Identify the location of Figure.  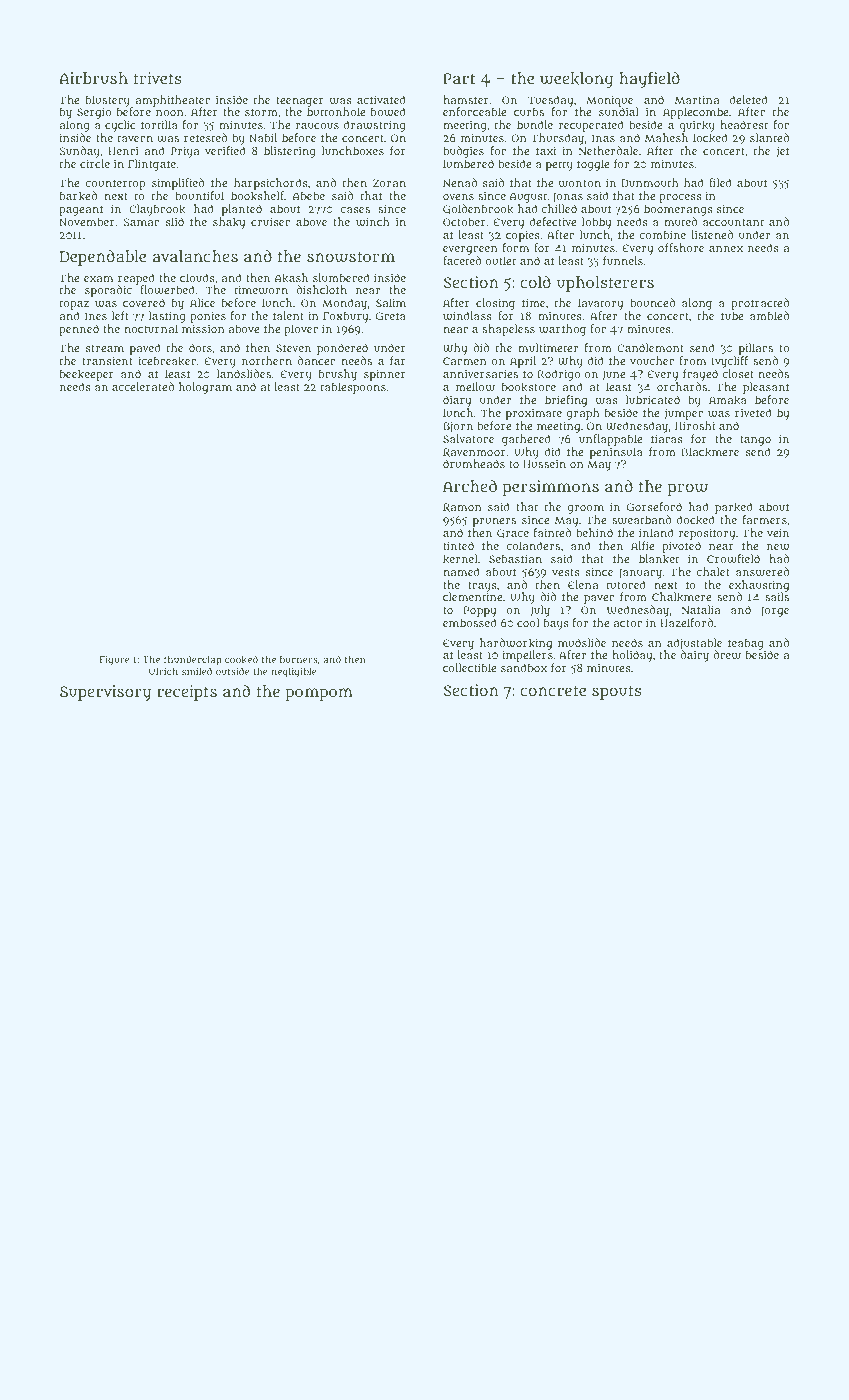
(114, 660).
